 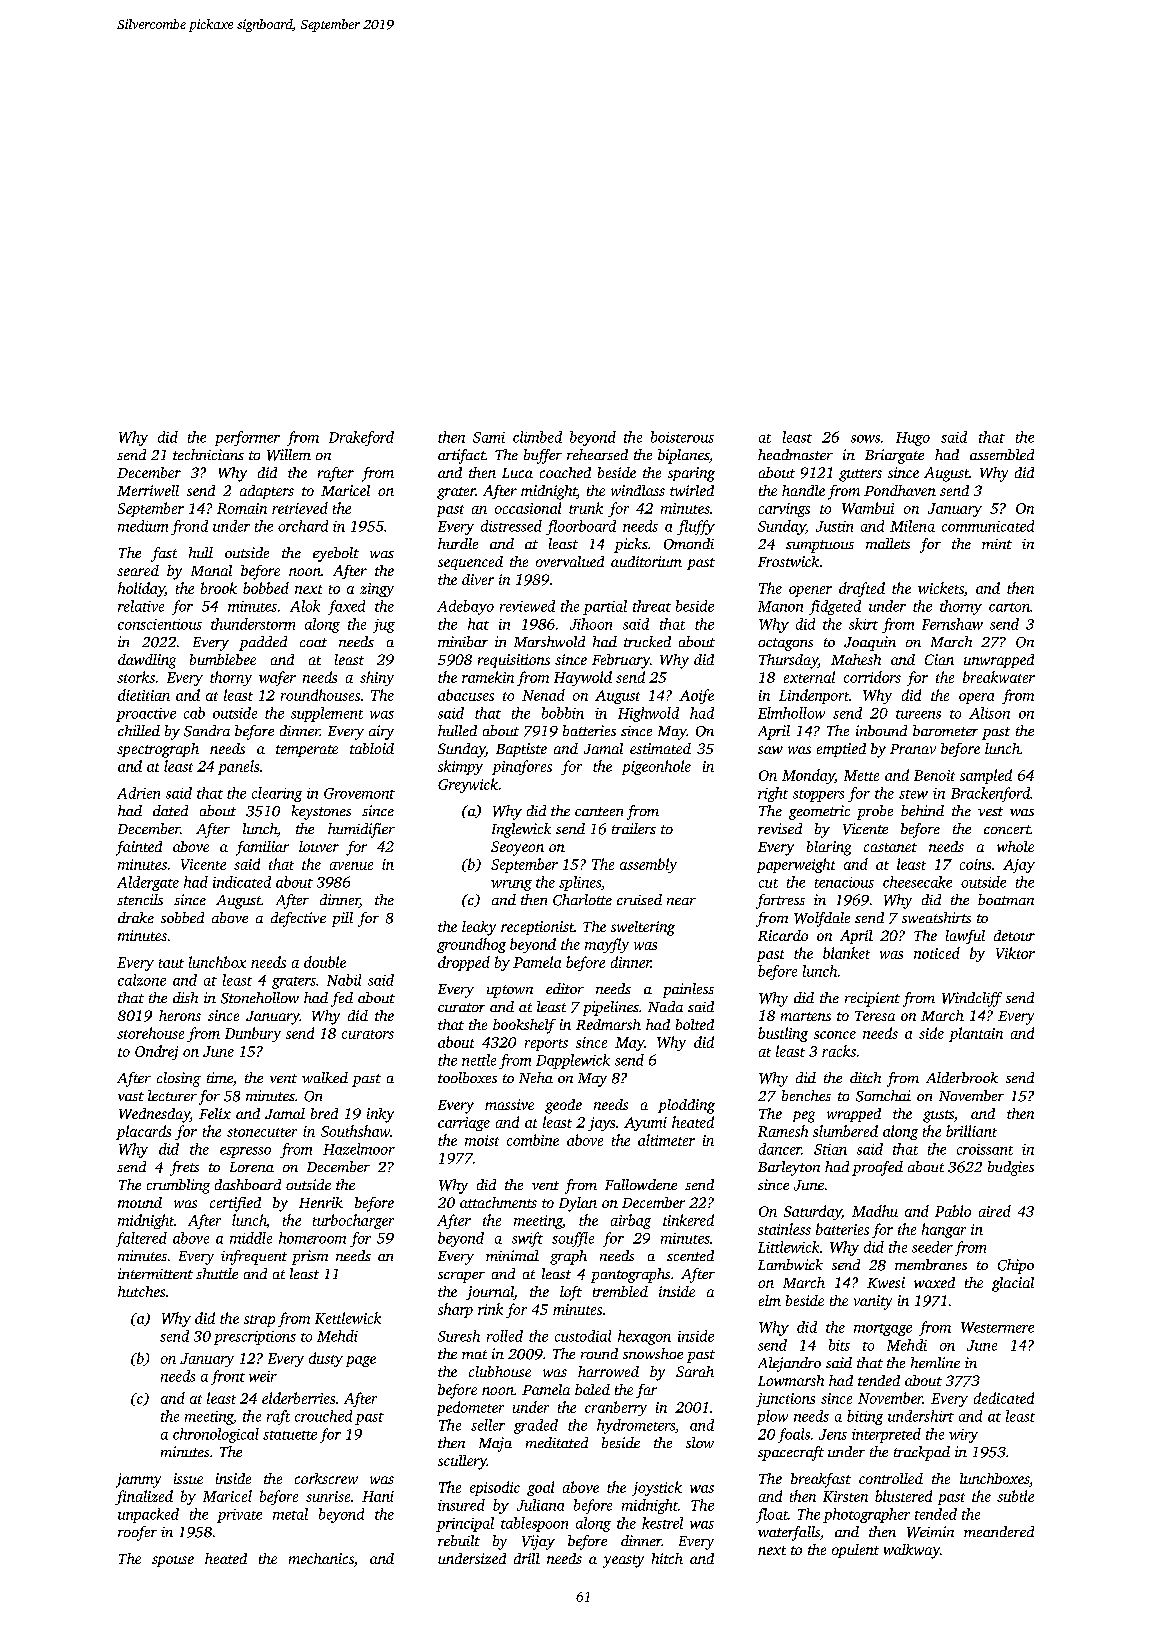 What do you see at coordinates (325, 962) in the document?
I see `double` at bounding box center [325, 962].
